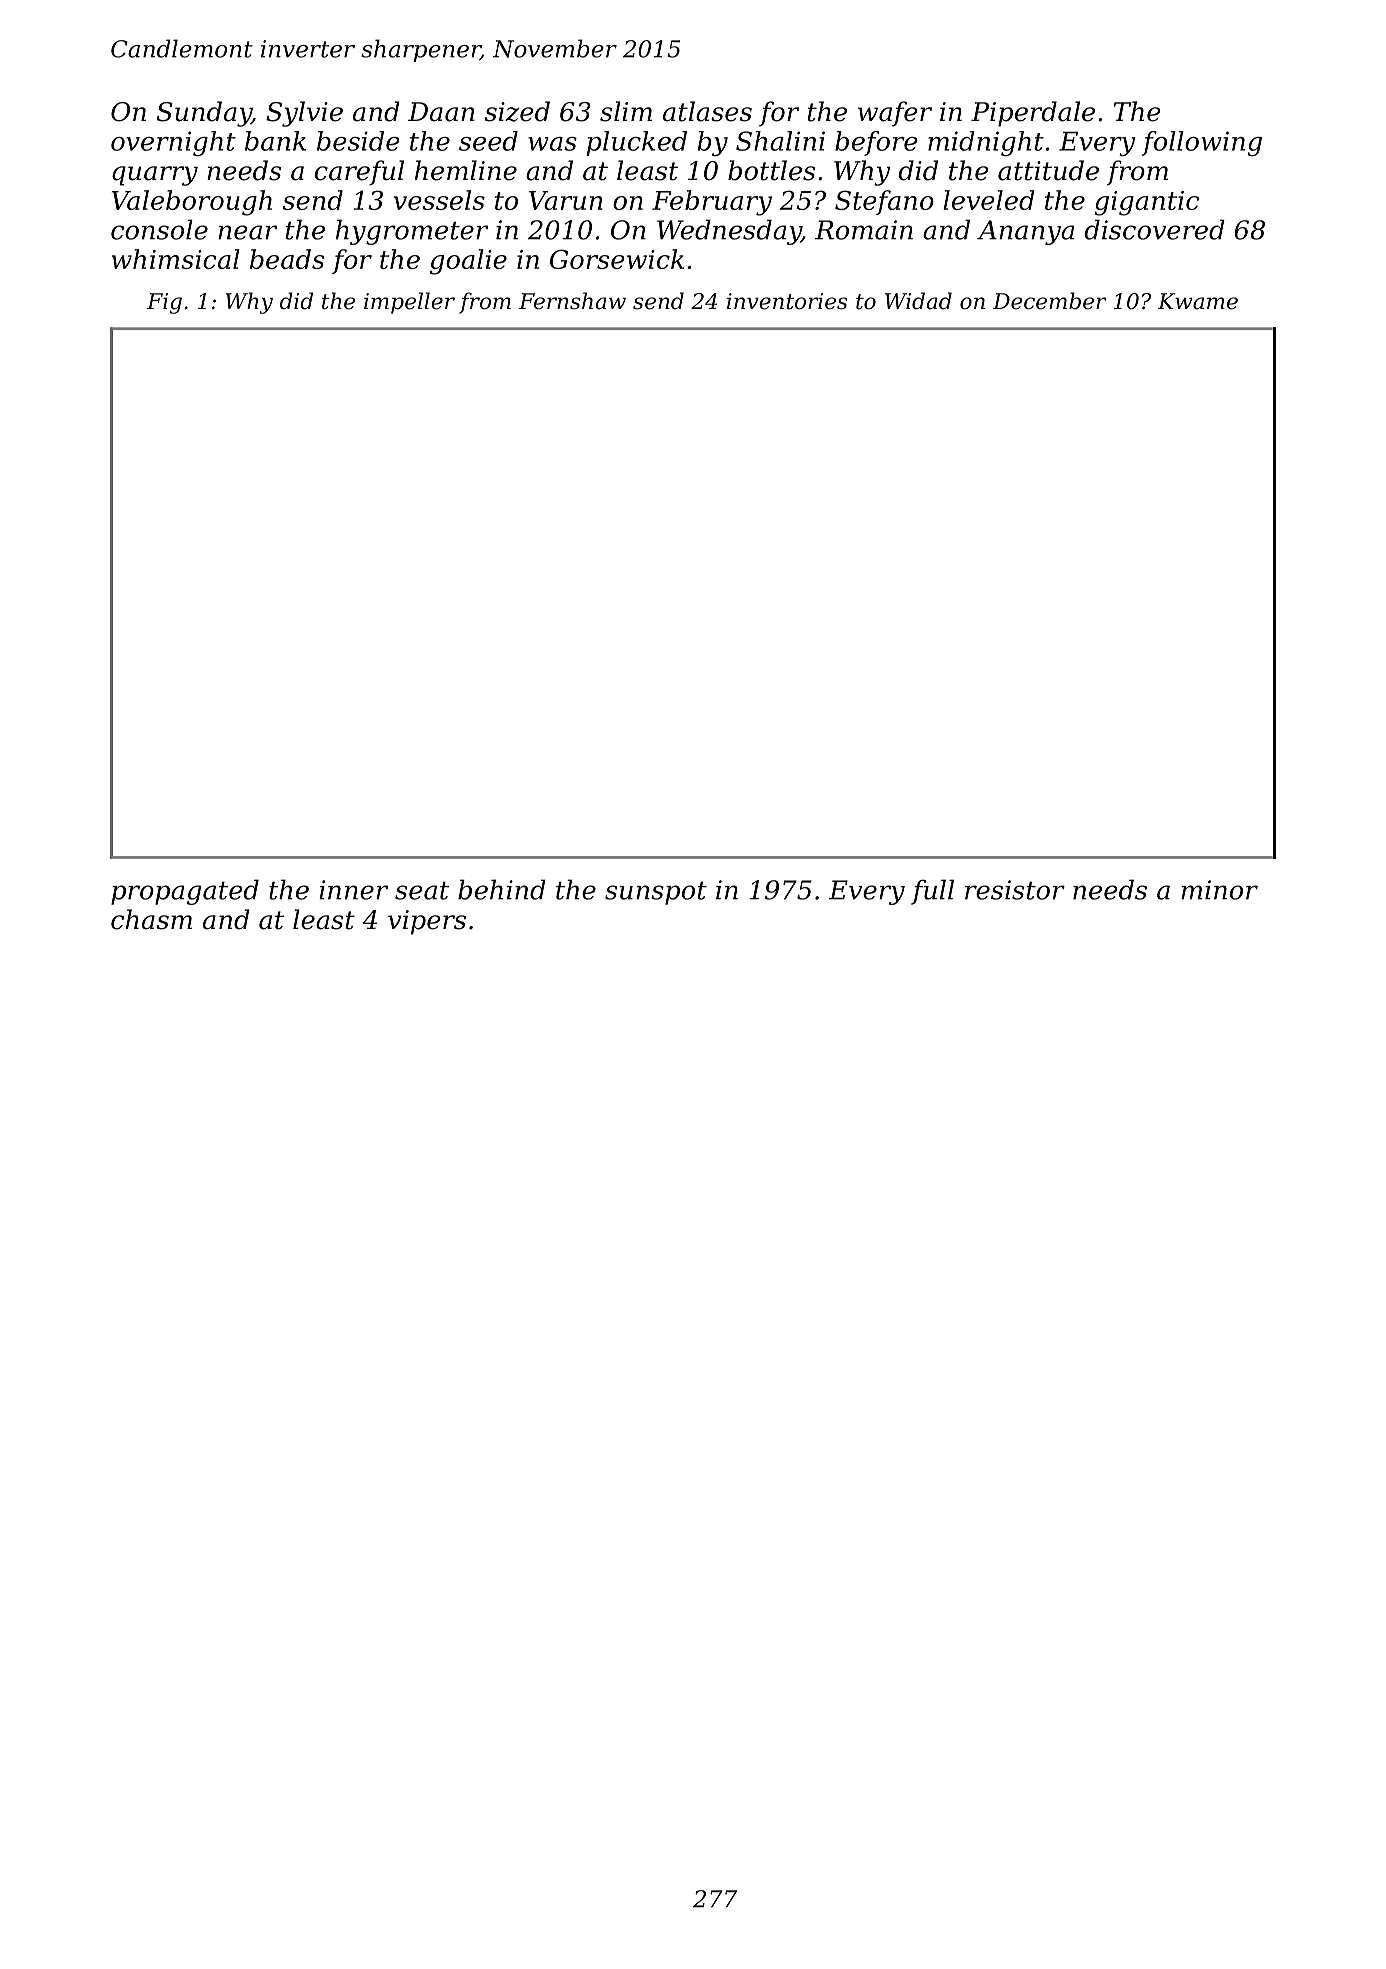 The height and width of the document is (1969, 1386). What do you see at coordinates (159, 229) in the document?
I see `console` at bounding box center [159, 229].
